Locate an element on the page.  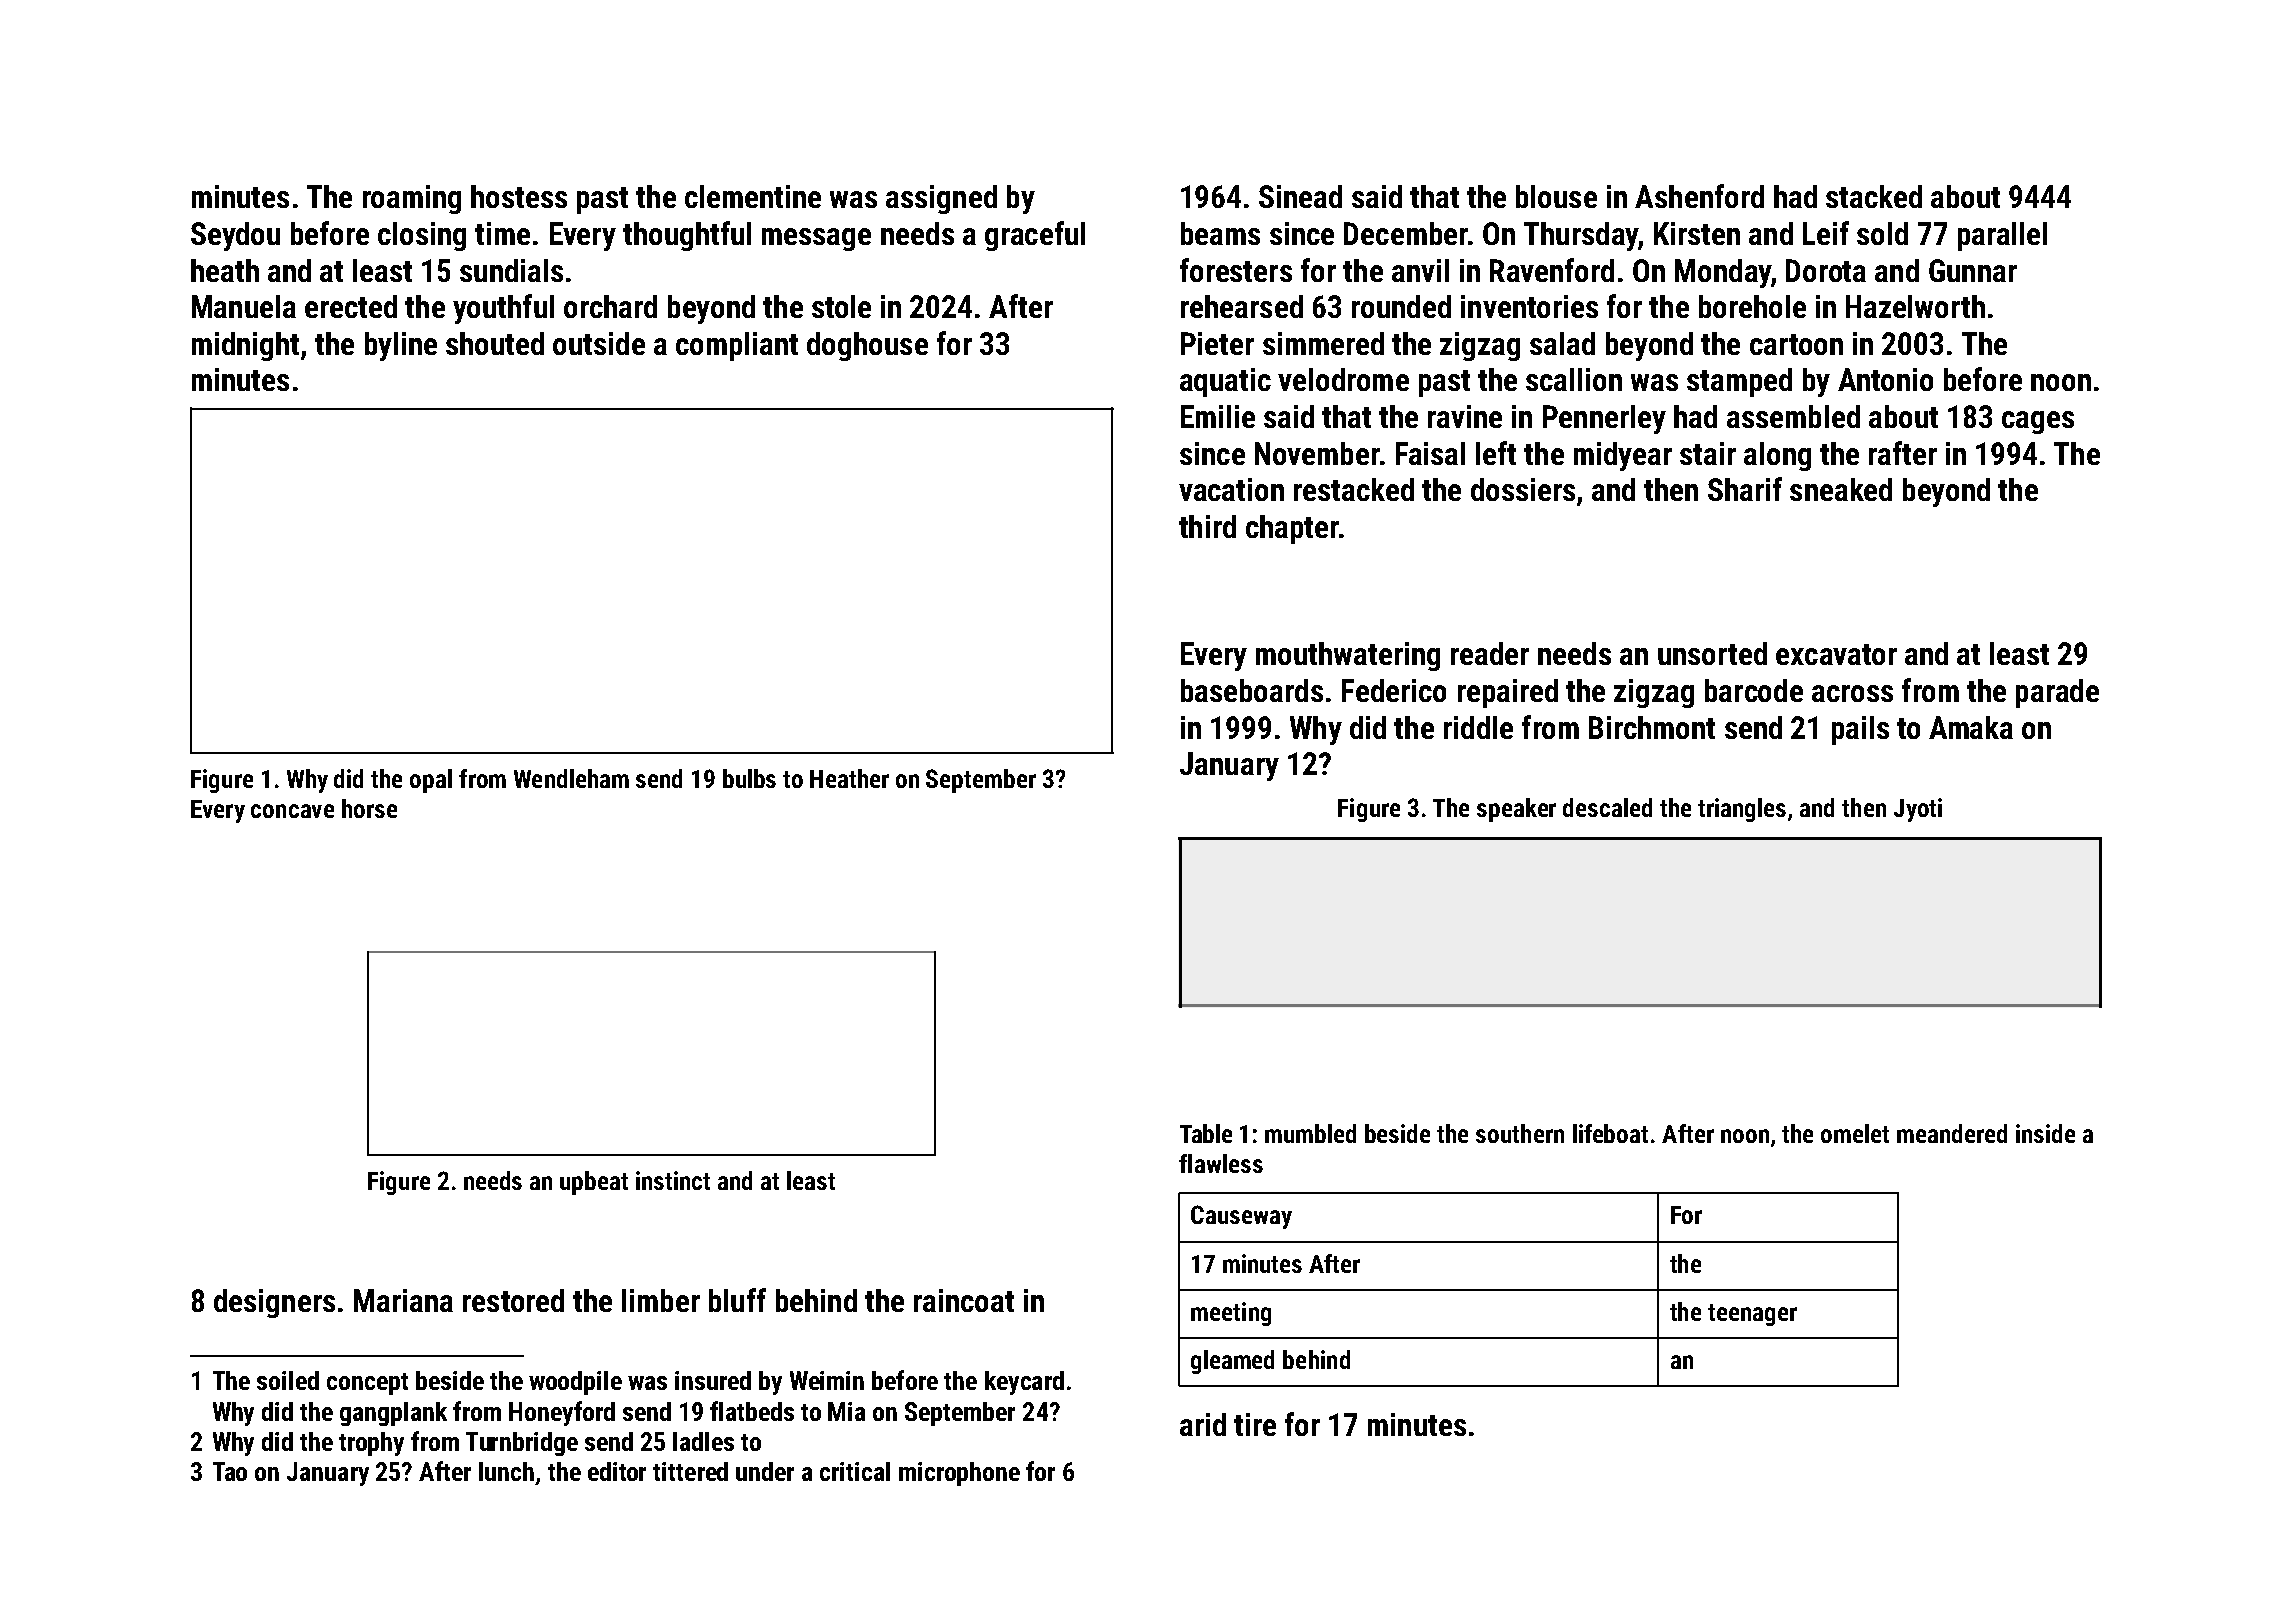
Ravenford is located at coordinates (1552, 270).
